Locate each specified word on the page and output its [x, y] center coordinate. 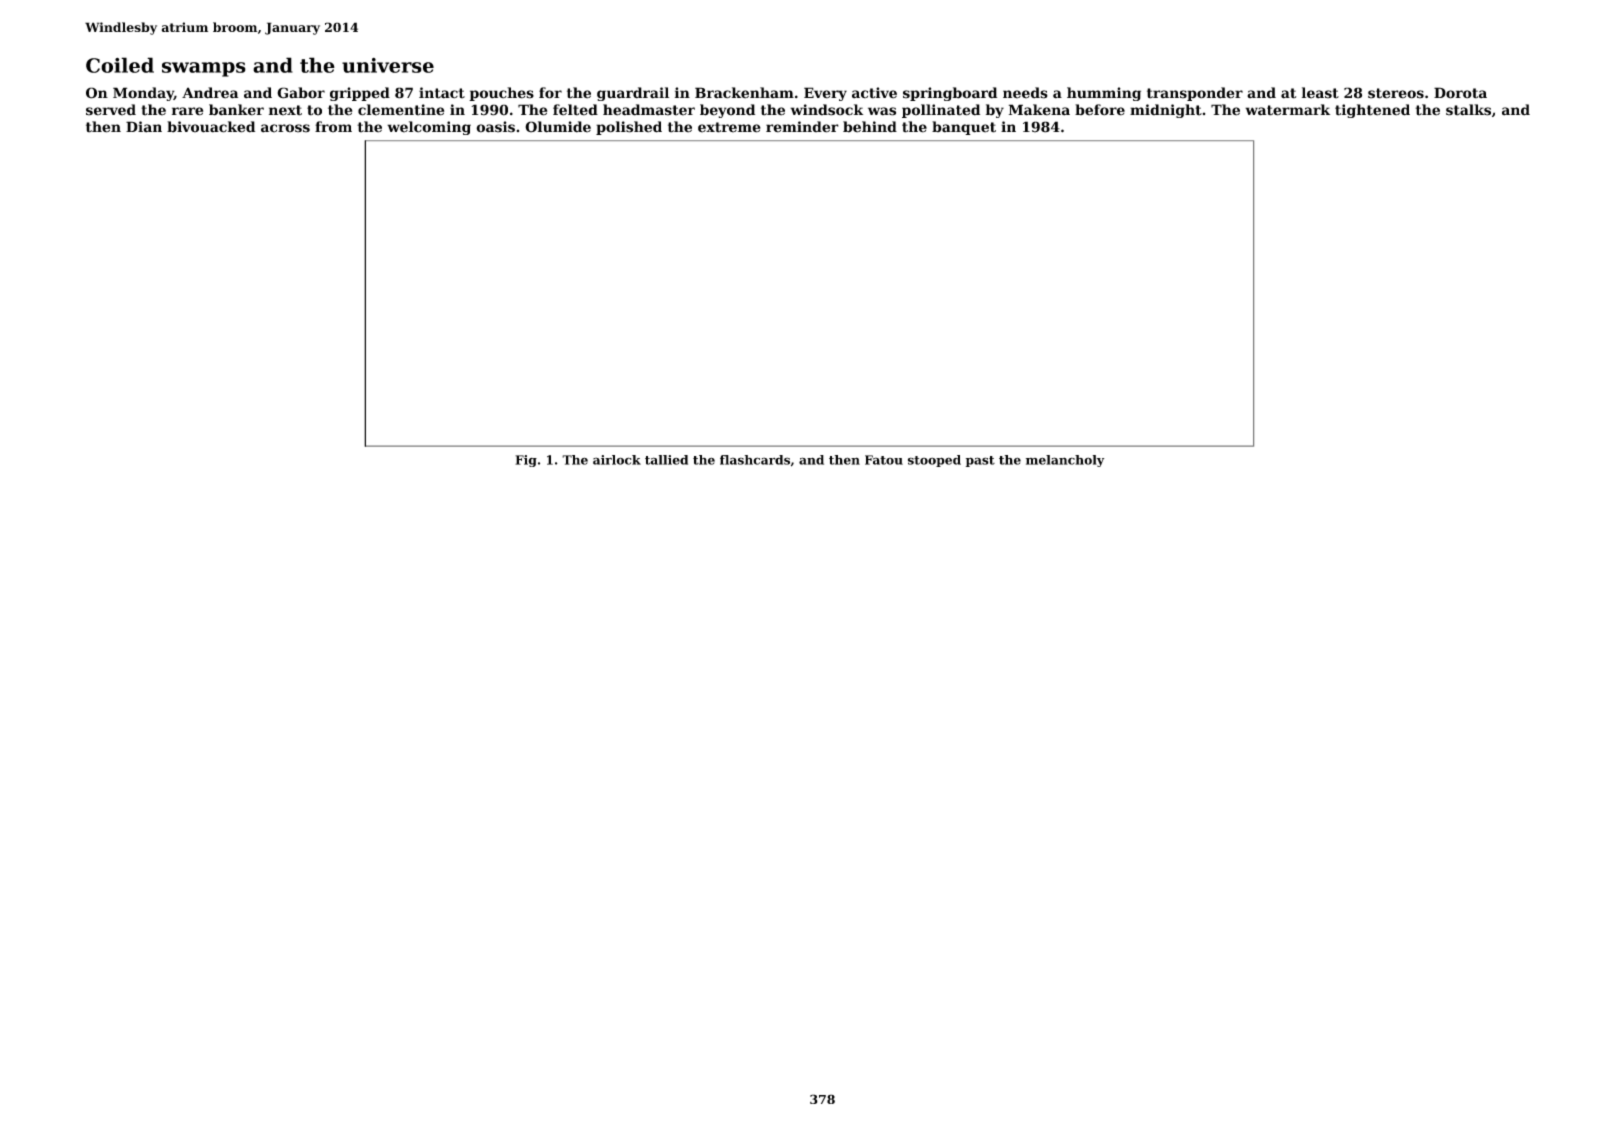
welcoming [429, 128]
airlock [617, 460]
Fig [526, 461]
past [980, 461]
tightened [1372, 111]
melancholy [1065, 461]
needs [1025, 93]
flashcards [755, 460]
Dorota [1460, 93]
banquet [964, 128]
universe [388, 65]
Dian [144, 127]
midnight [1166, 111]
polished [629, 128]
